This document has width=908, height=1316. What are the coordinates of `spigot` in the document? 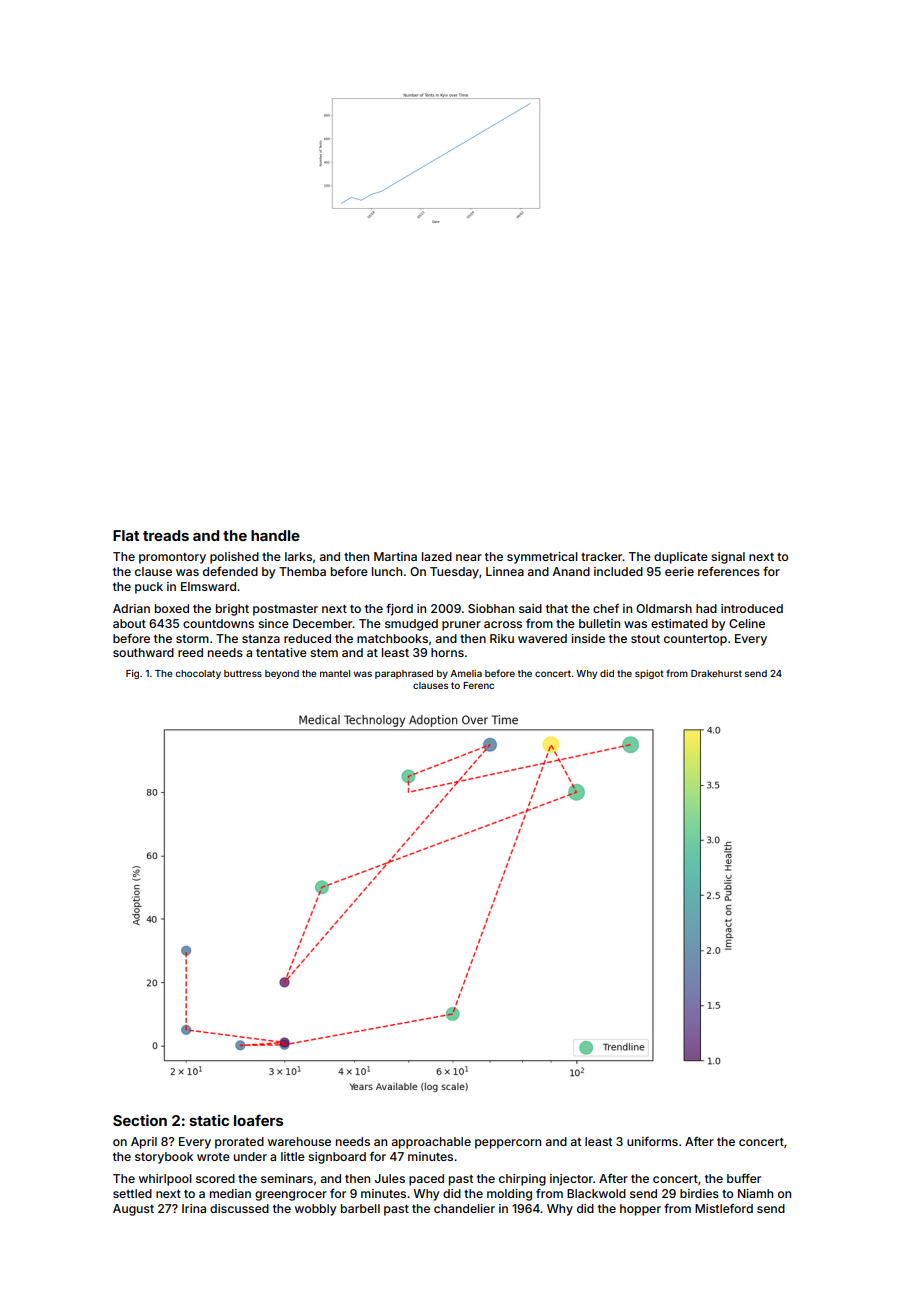 It's located at (649, 674).
